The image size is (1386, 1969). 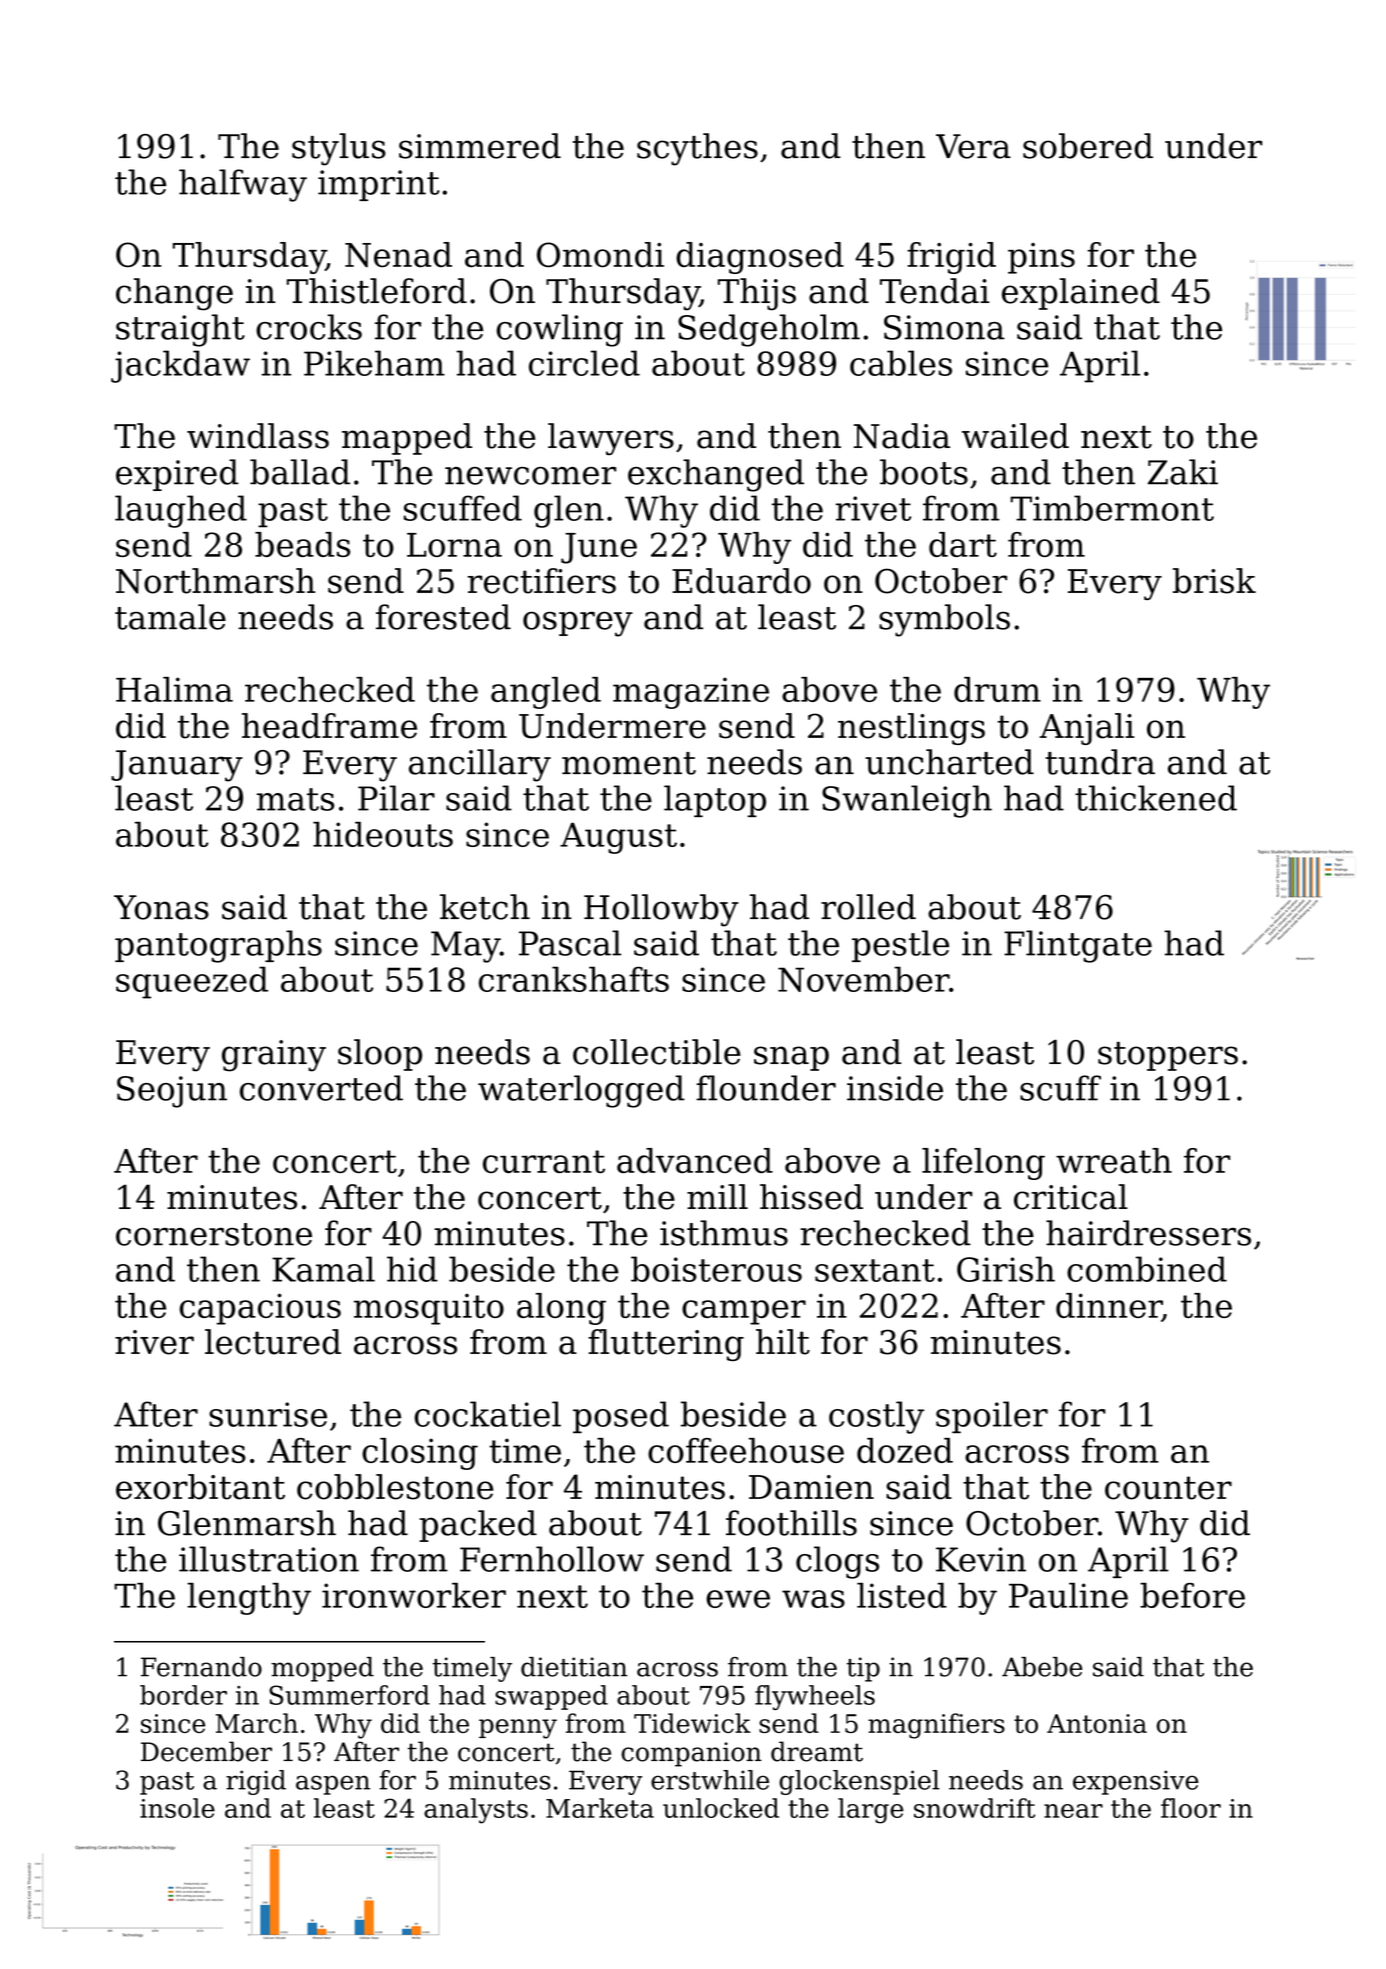 I want to click on pins, so click(x=1041, y=258).
